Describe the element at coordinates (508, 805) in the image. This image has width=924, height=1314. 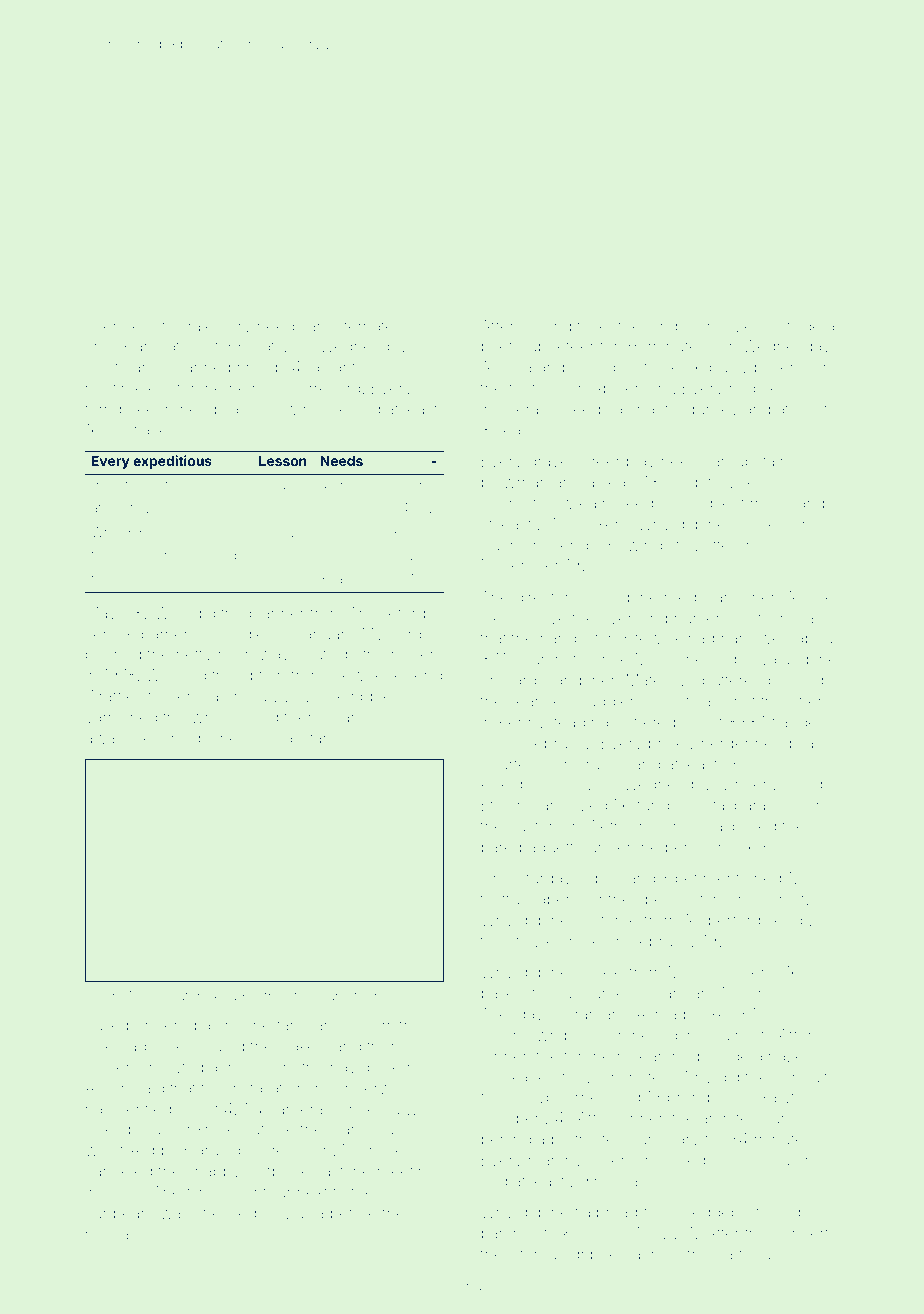
I see `Etienne` at that location.
